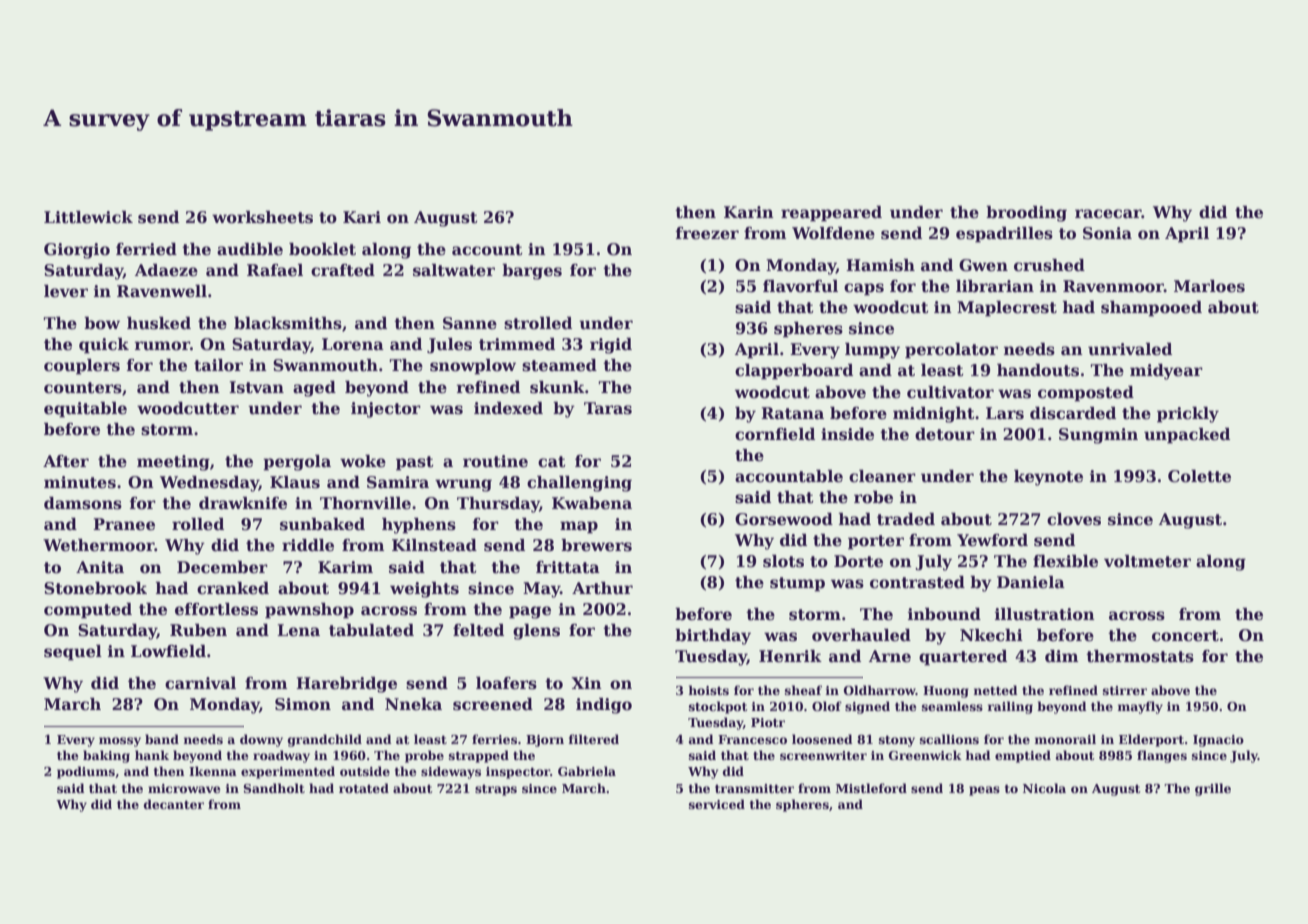 The image size is (1308, 924). I want to click on caps, so click(864, 289).
